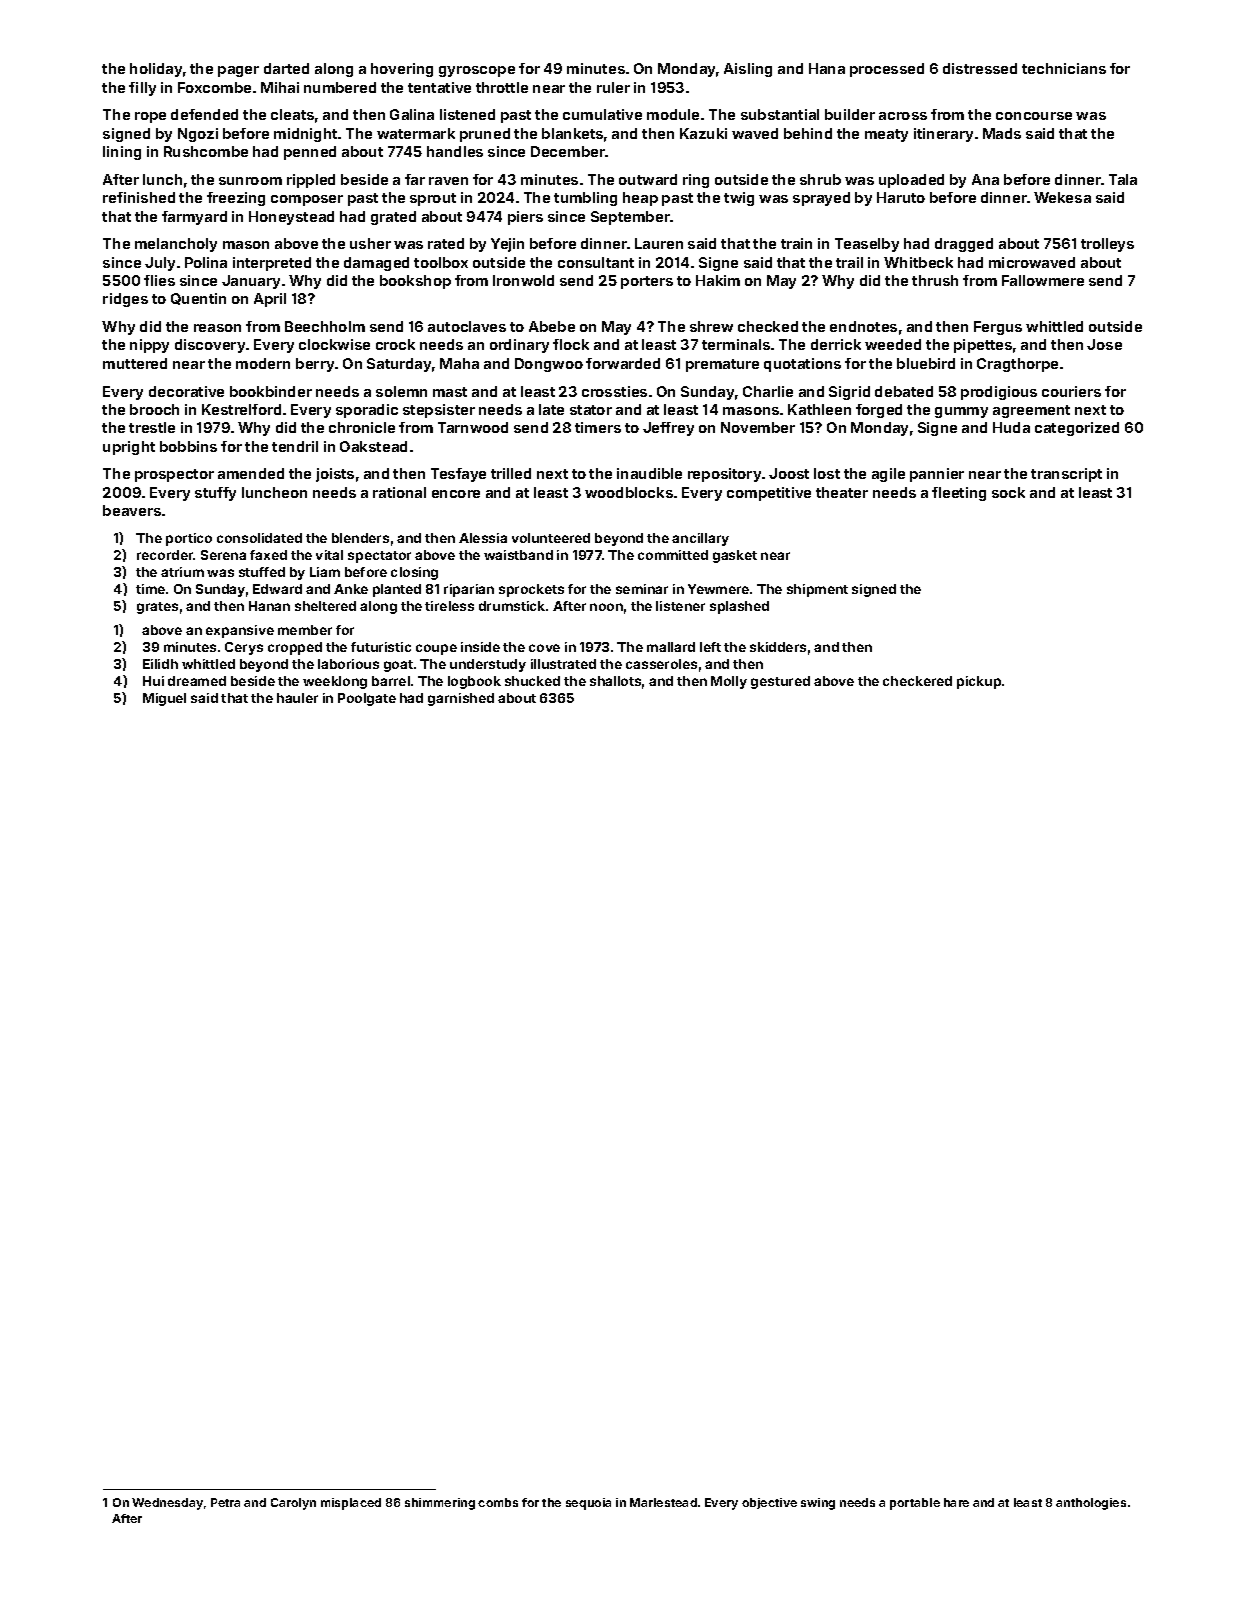 This page has height=1623, width=1254. Describe the element at coordinates (1066, 475) in the page. I see `transcript` at that location.
